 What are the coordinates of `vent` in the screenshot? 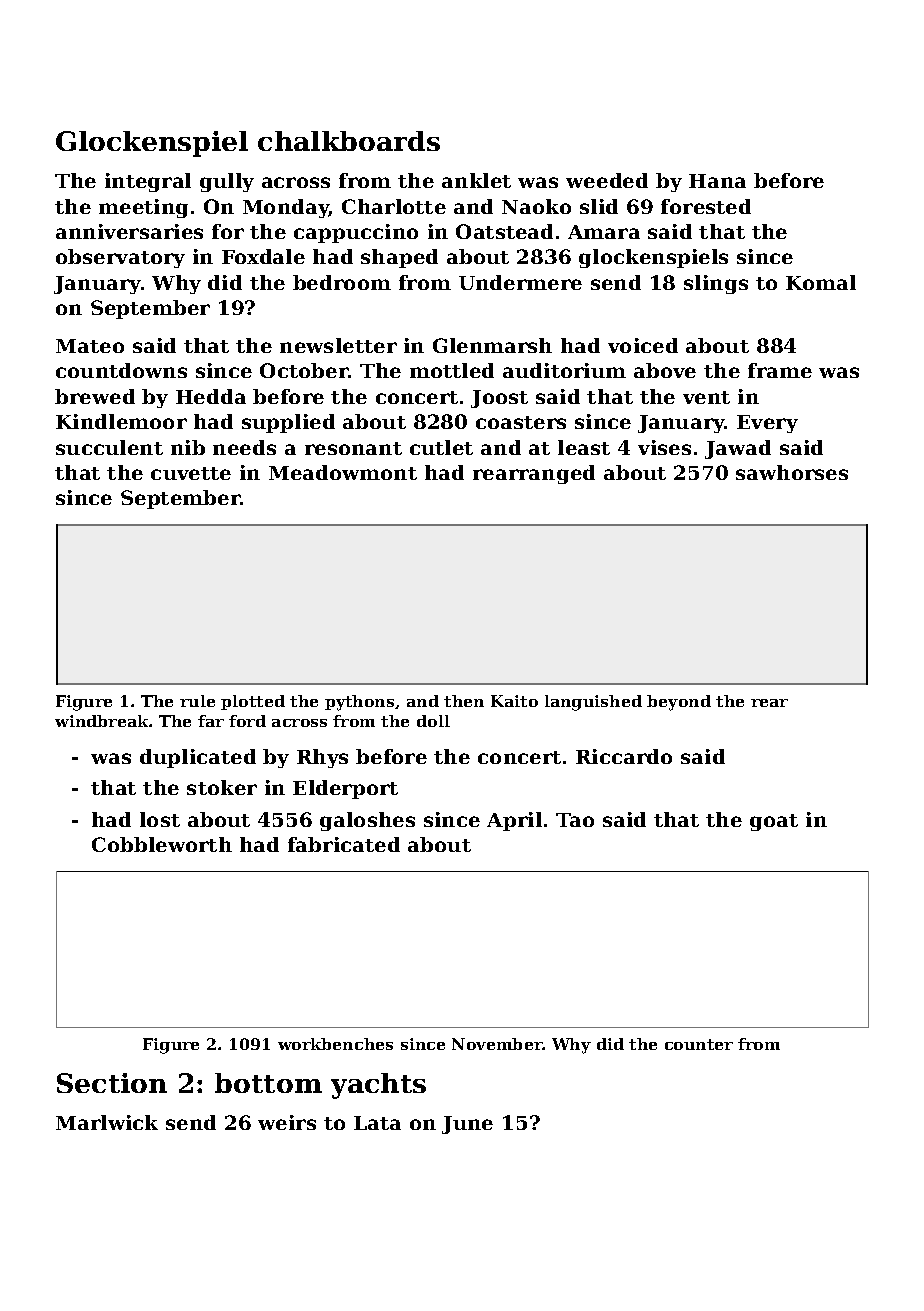 It's located at (706, 397).
